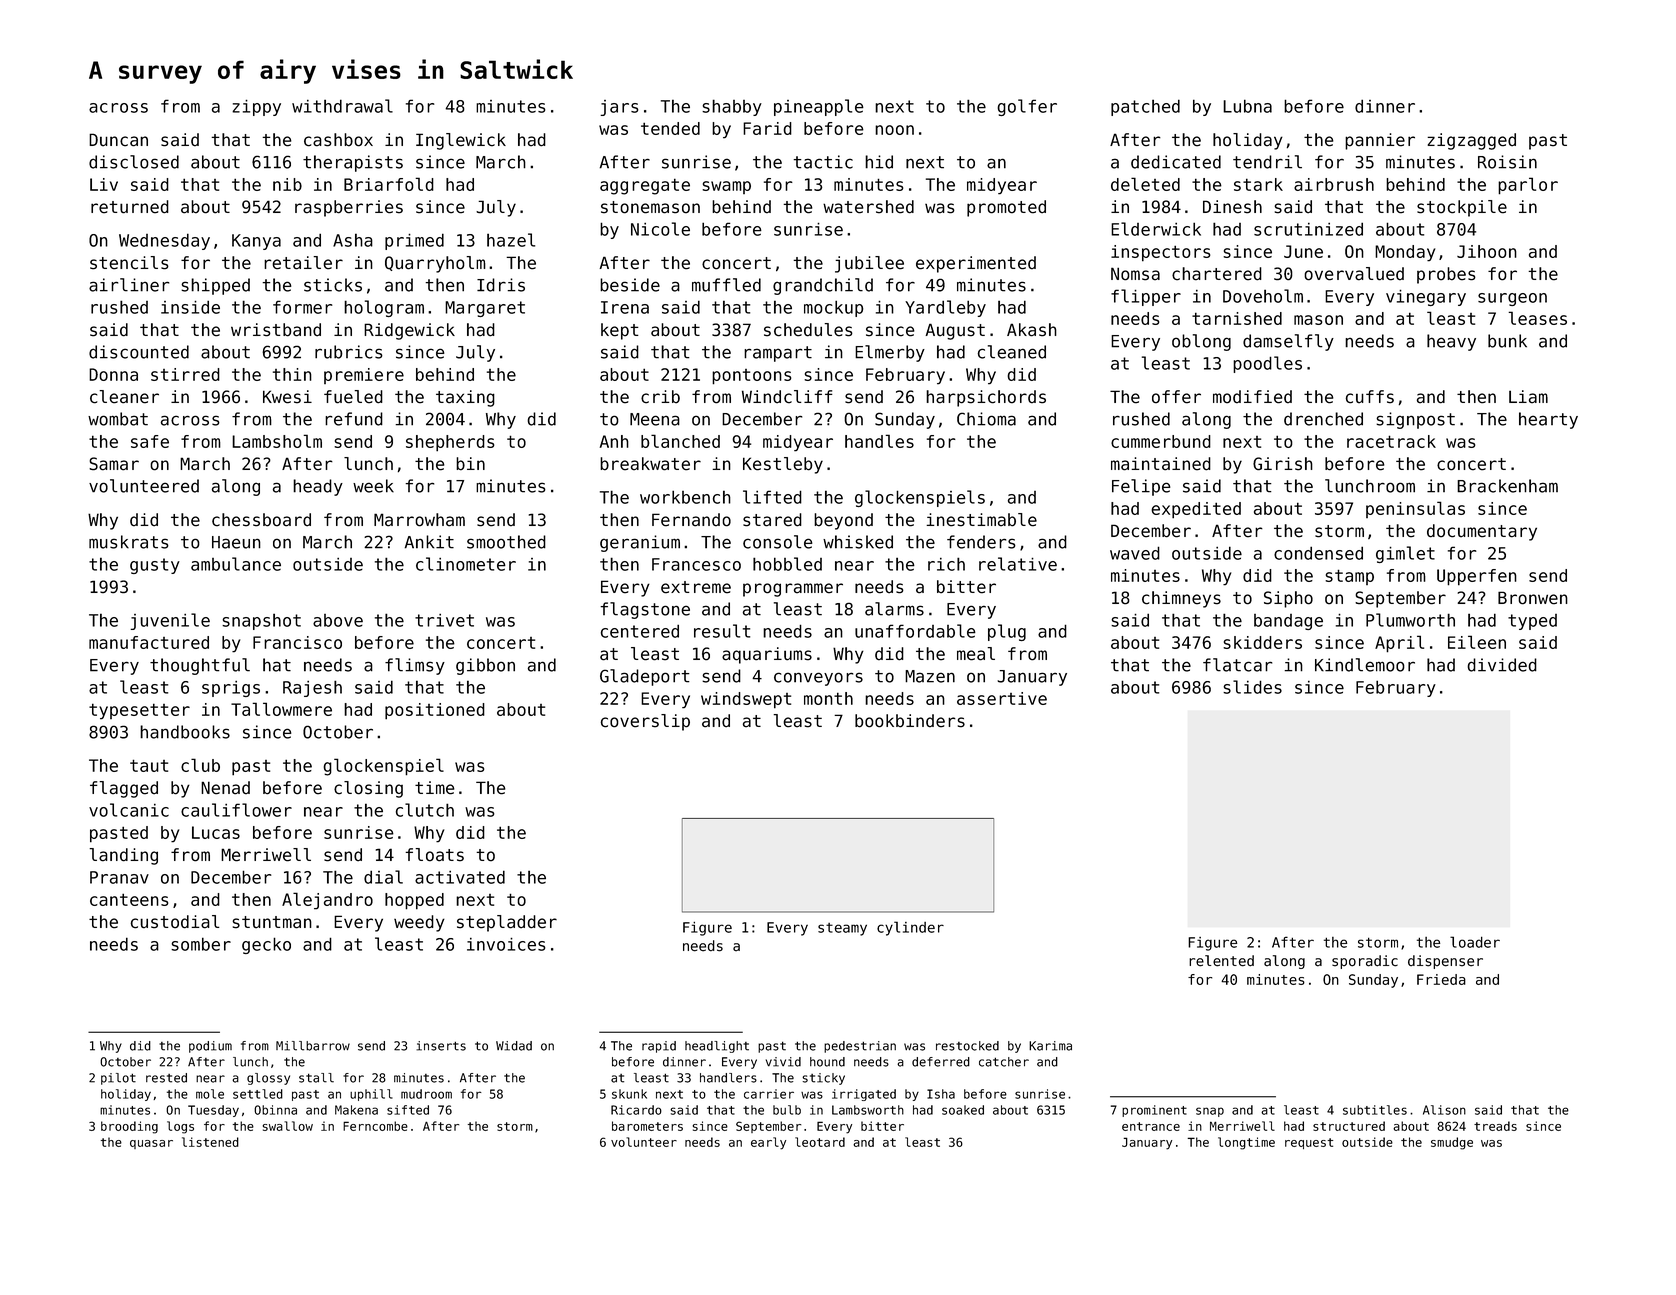 Image resolution: width=1676 pixels, height=1295 pixels. What do you see at coordinates (645, 186) in the document?
I see `aggregate` at bounding box center [645, 186].
